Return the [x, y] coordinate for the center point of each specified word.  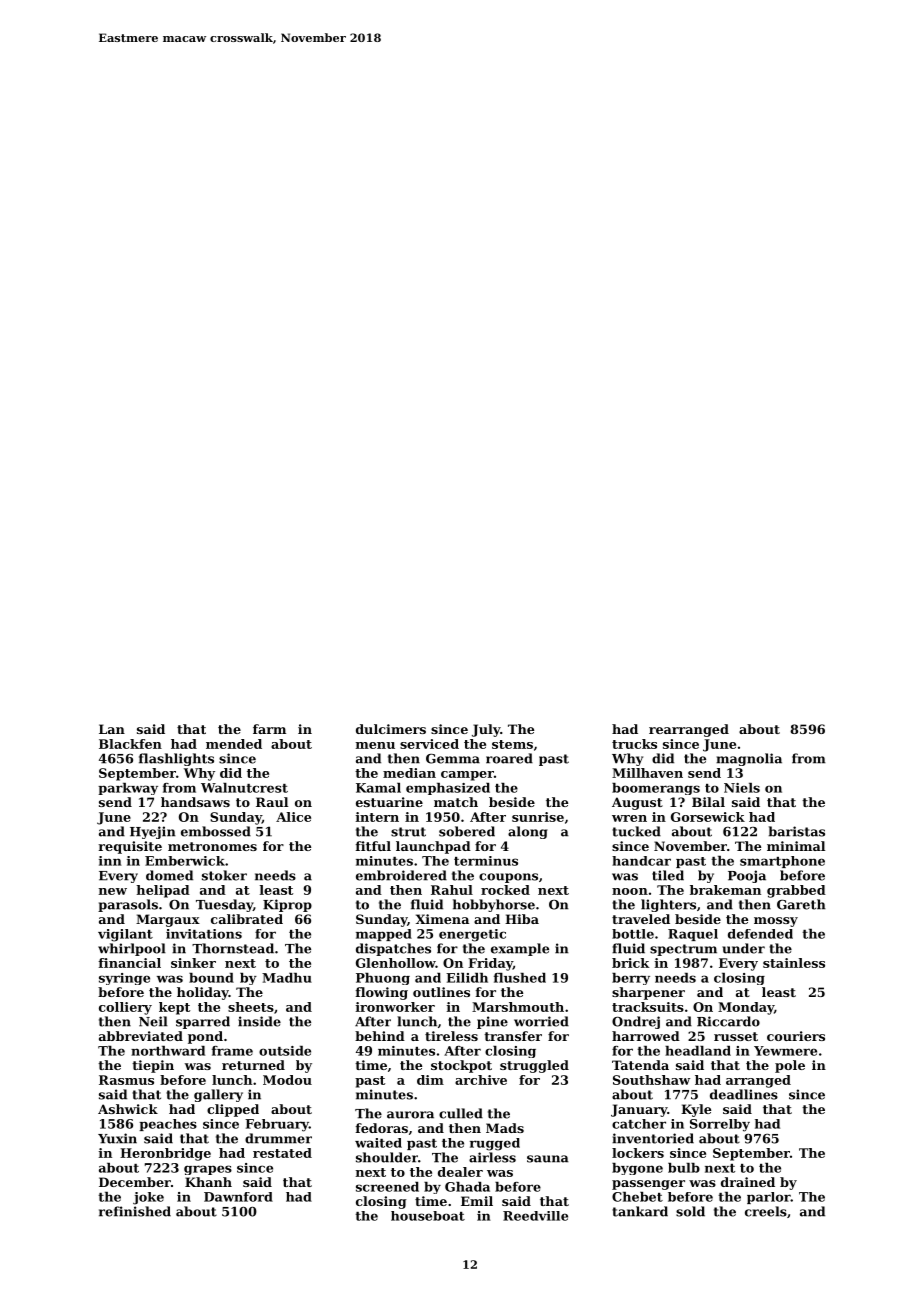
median [409, 773]
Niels [742, 788]
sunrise [538, 817]
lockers [638, 1153]
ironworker [395, 1007]
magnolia [749, 759]
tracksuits [648, 1007]
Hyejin [153, 832]
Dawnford [238, 1197]
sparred [203, 1022]
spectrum [683, 950]
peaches [168, 1125]
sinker [193, 963]
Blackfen [130, 744]
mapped [384, 935]
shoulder [387, 1157]
